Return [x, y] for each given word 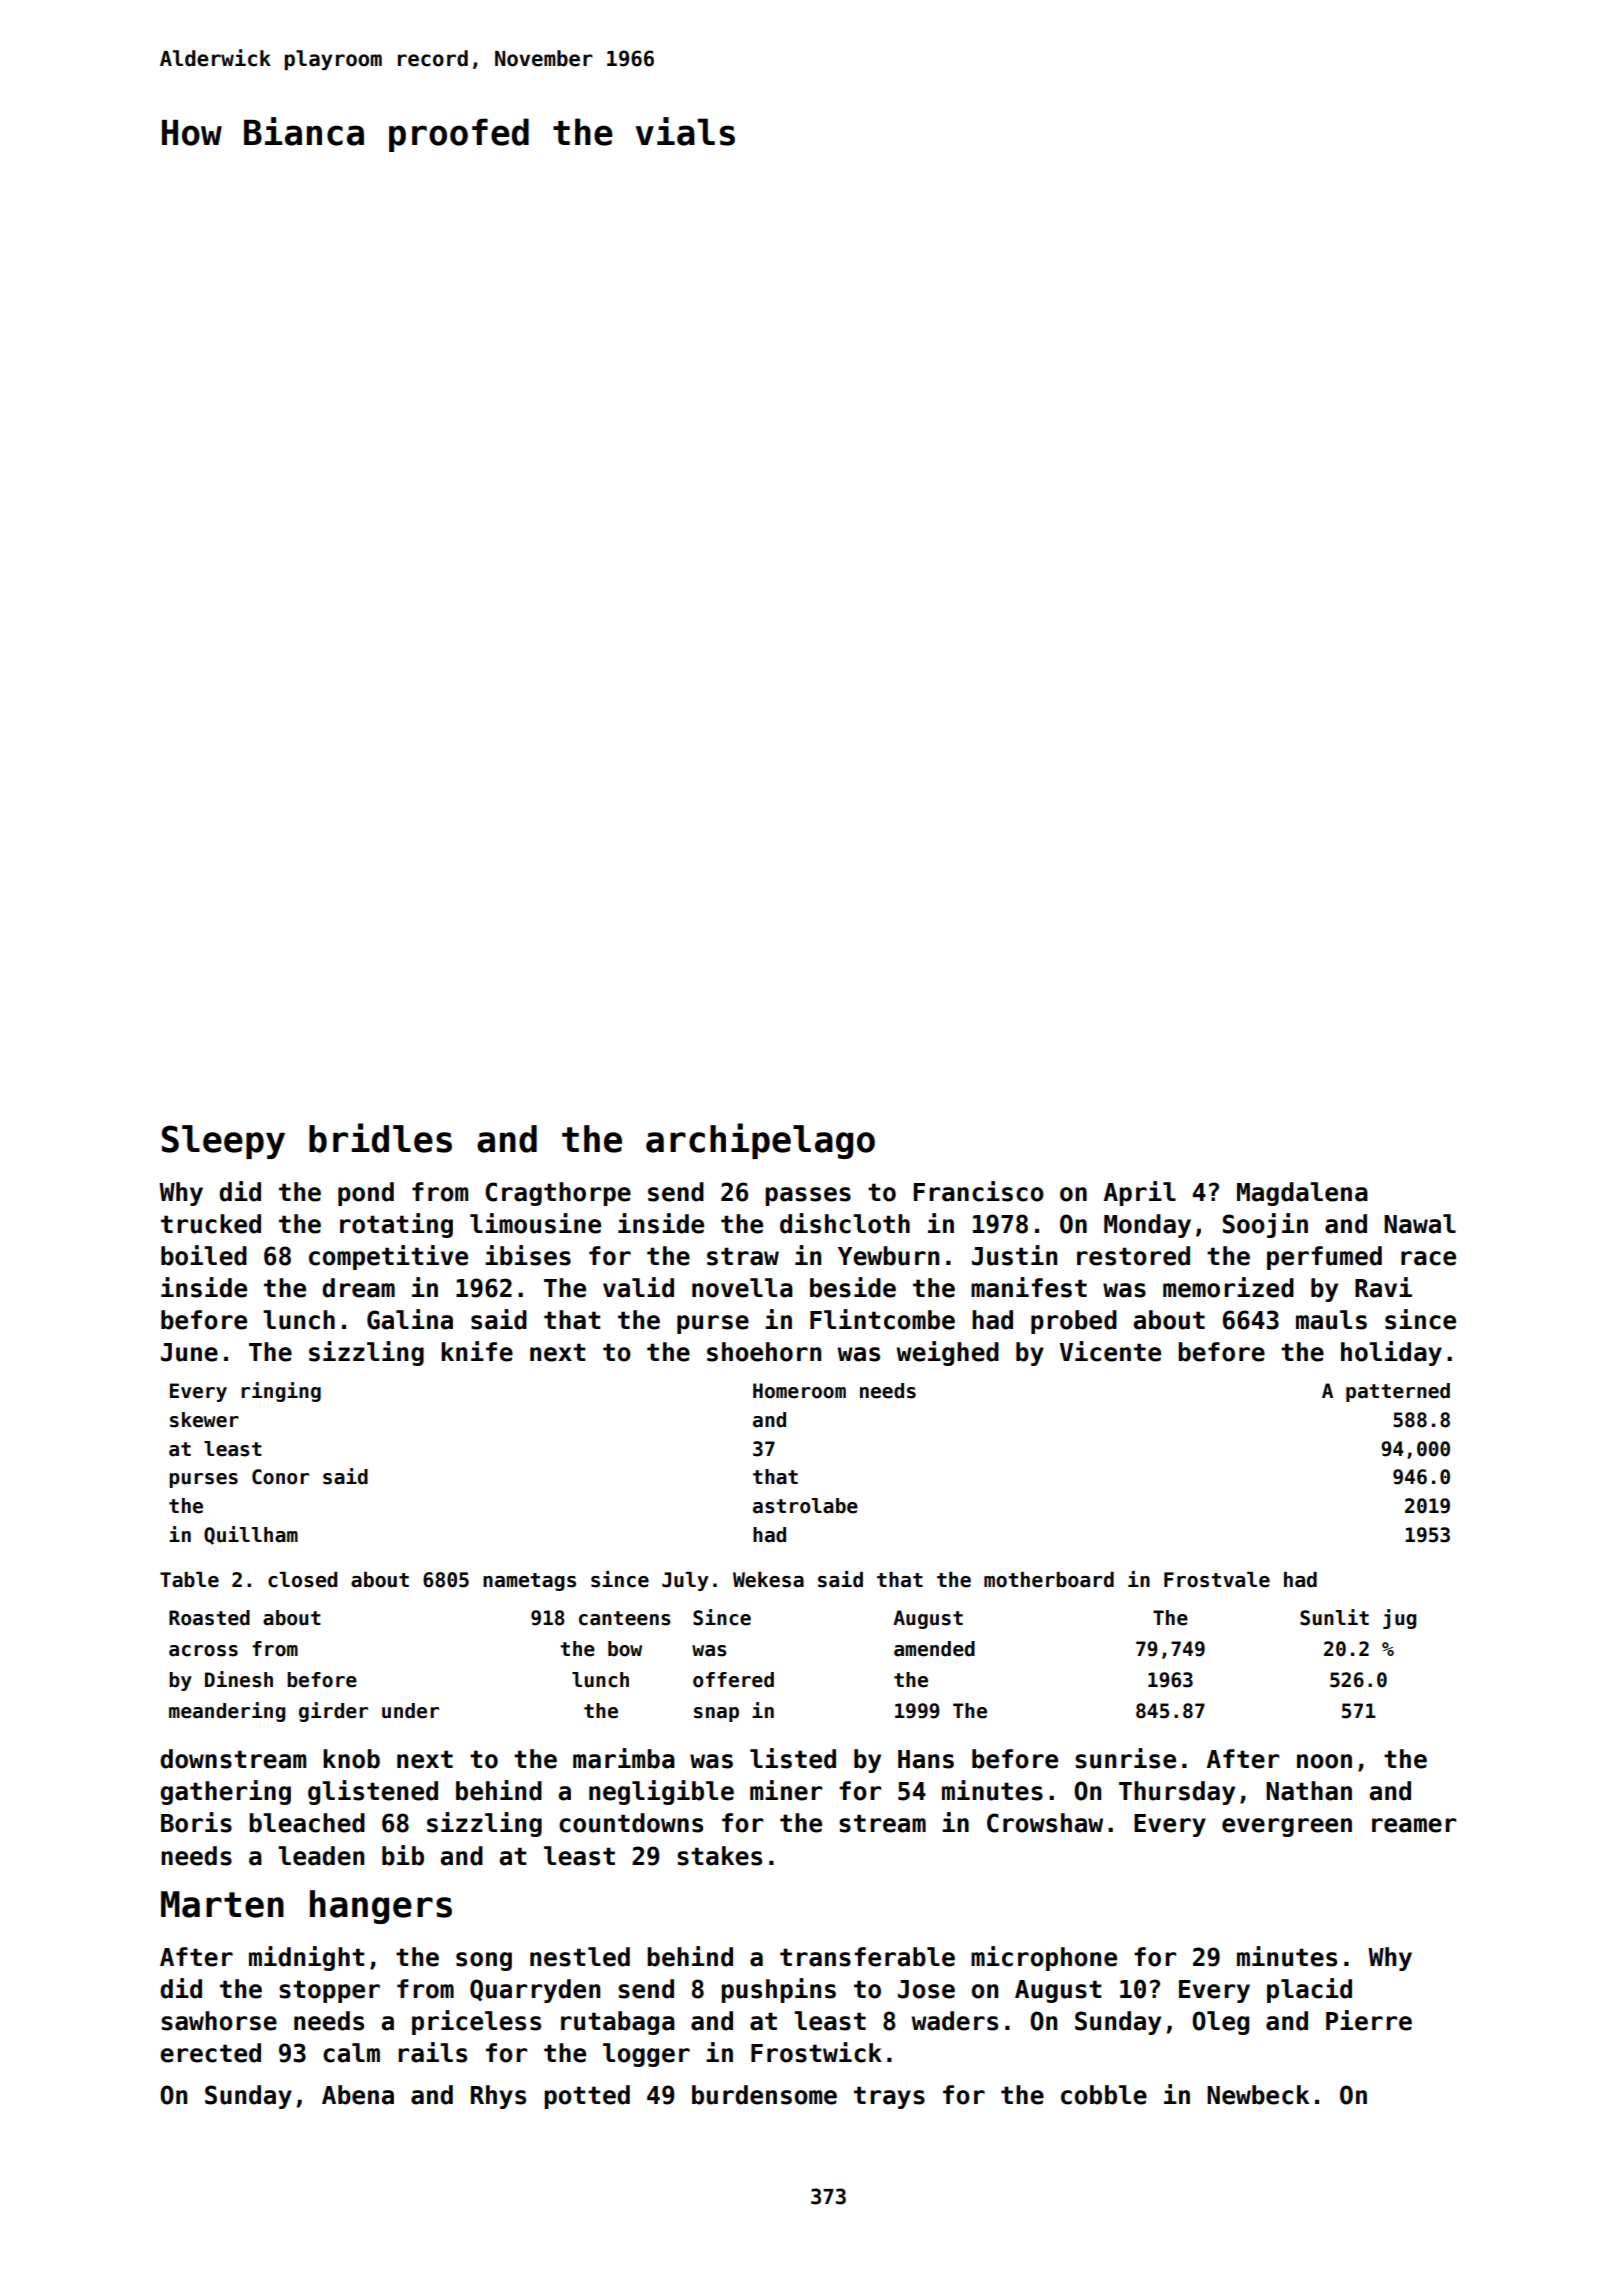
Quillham [251, 1535]
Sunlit [1334, 1617]
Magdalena [1302, 1194]
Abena [358, 2095]
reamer [1414, 1825]
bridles [380, 1138]
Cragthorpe [558, 1194]
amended [934, 1649]
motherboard [1049, 1580]
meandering [227, 1712]
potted [587, 2097]
